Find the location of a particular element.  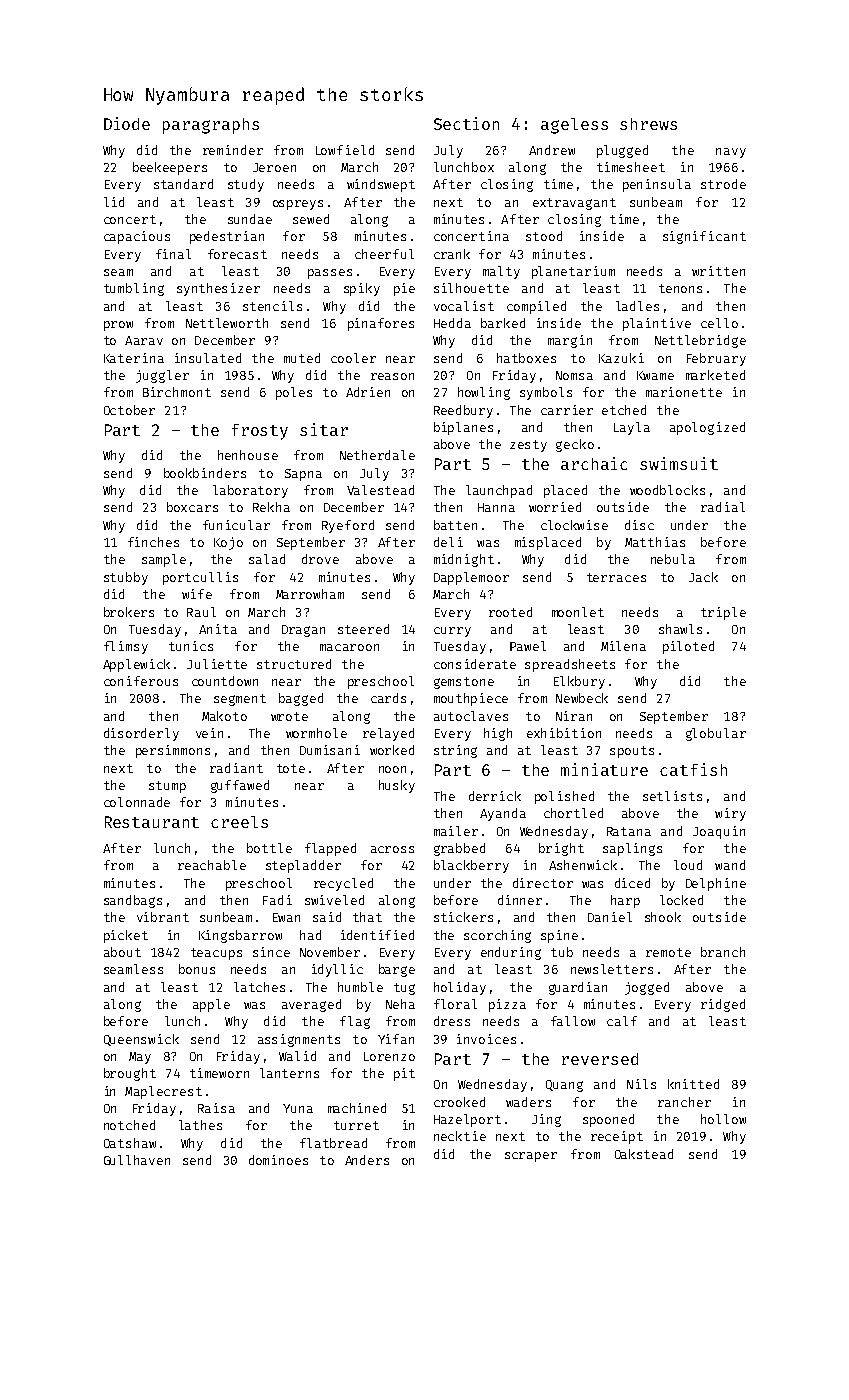

scraper is located at coordinates (531, 1157).
